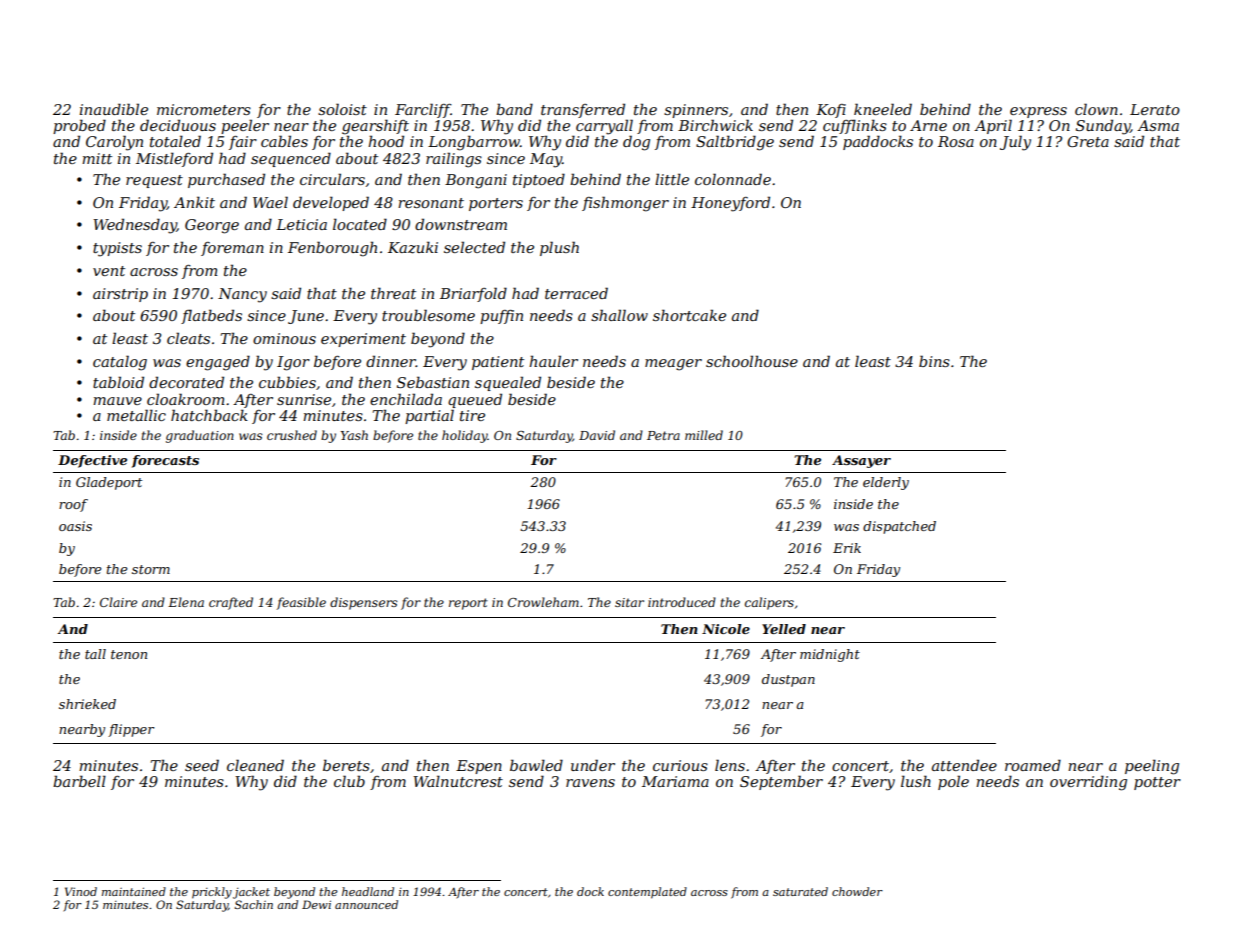 This screenshot has width=1233, height=952. What do you see at coordinates (857, 891) in the screenshot?
I see `chowder` at bounding box center [857, 891].
